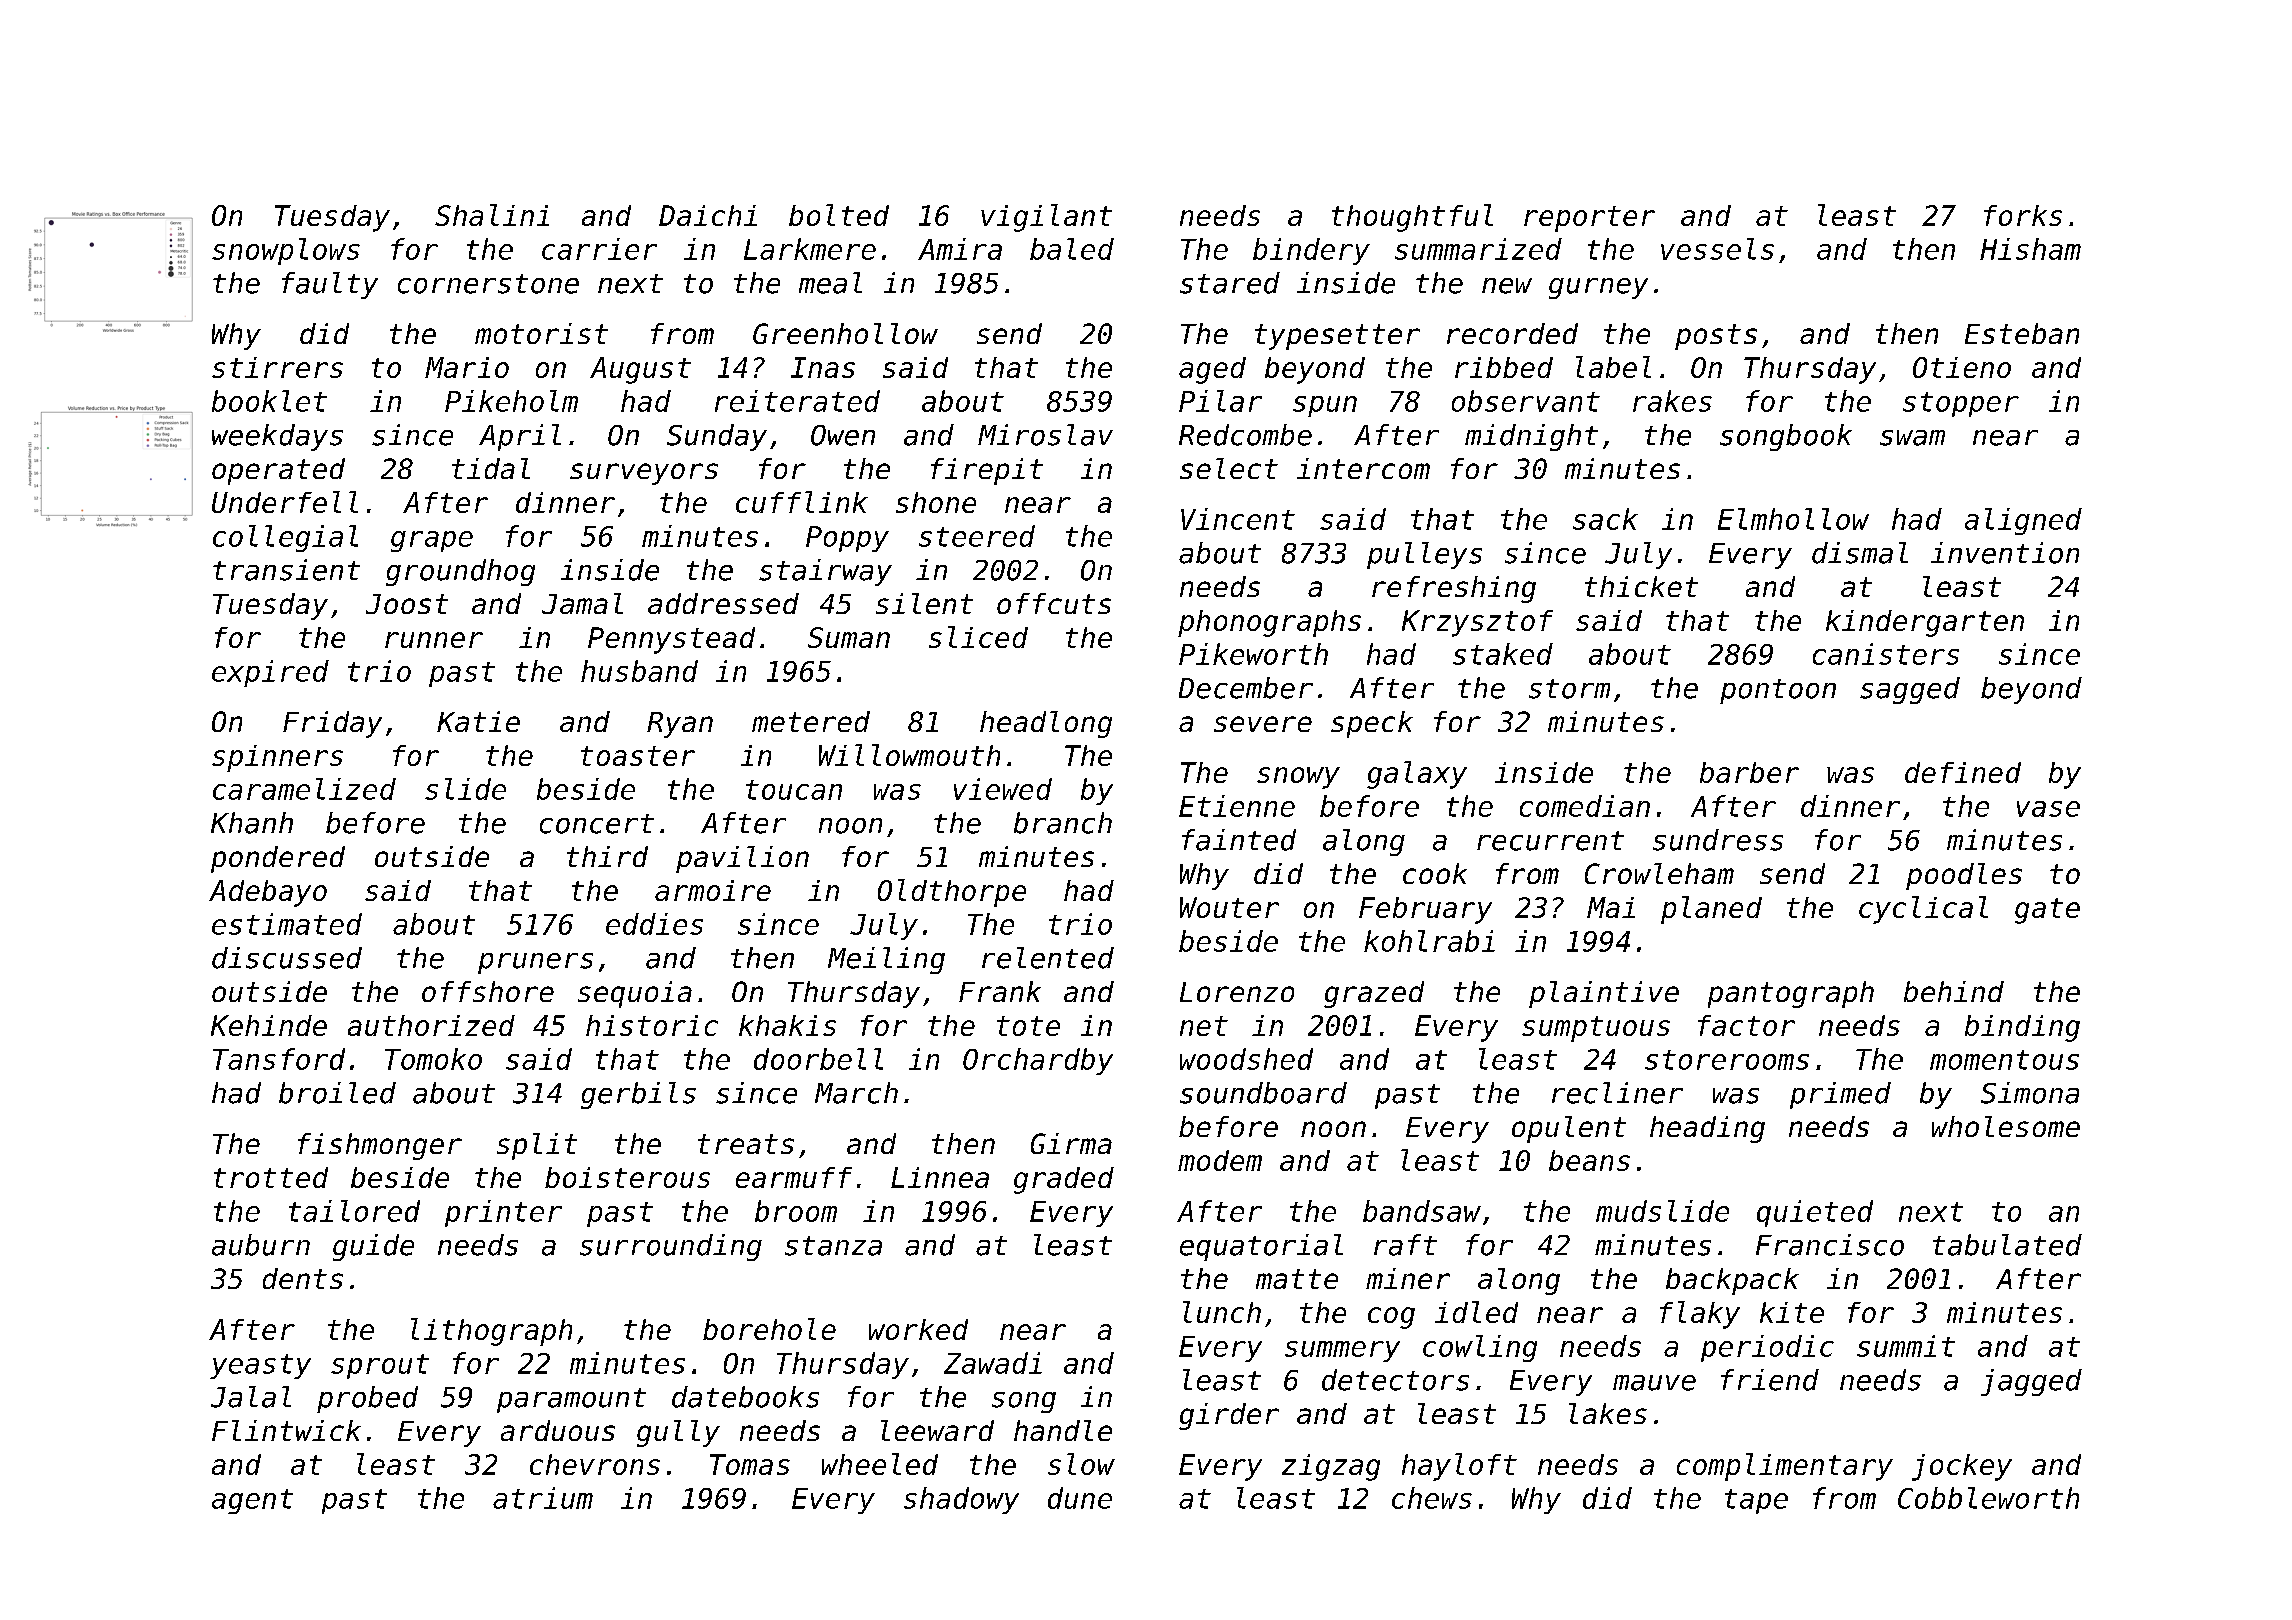  What do you see at coordinates (708, 215) in the screenshot?
I see `Daichi` at bounding box center [708, 215].
